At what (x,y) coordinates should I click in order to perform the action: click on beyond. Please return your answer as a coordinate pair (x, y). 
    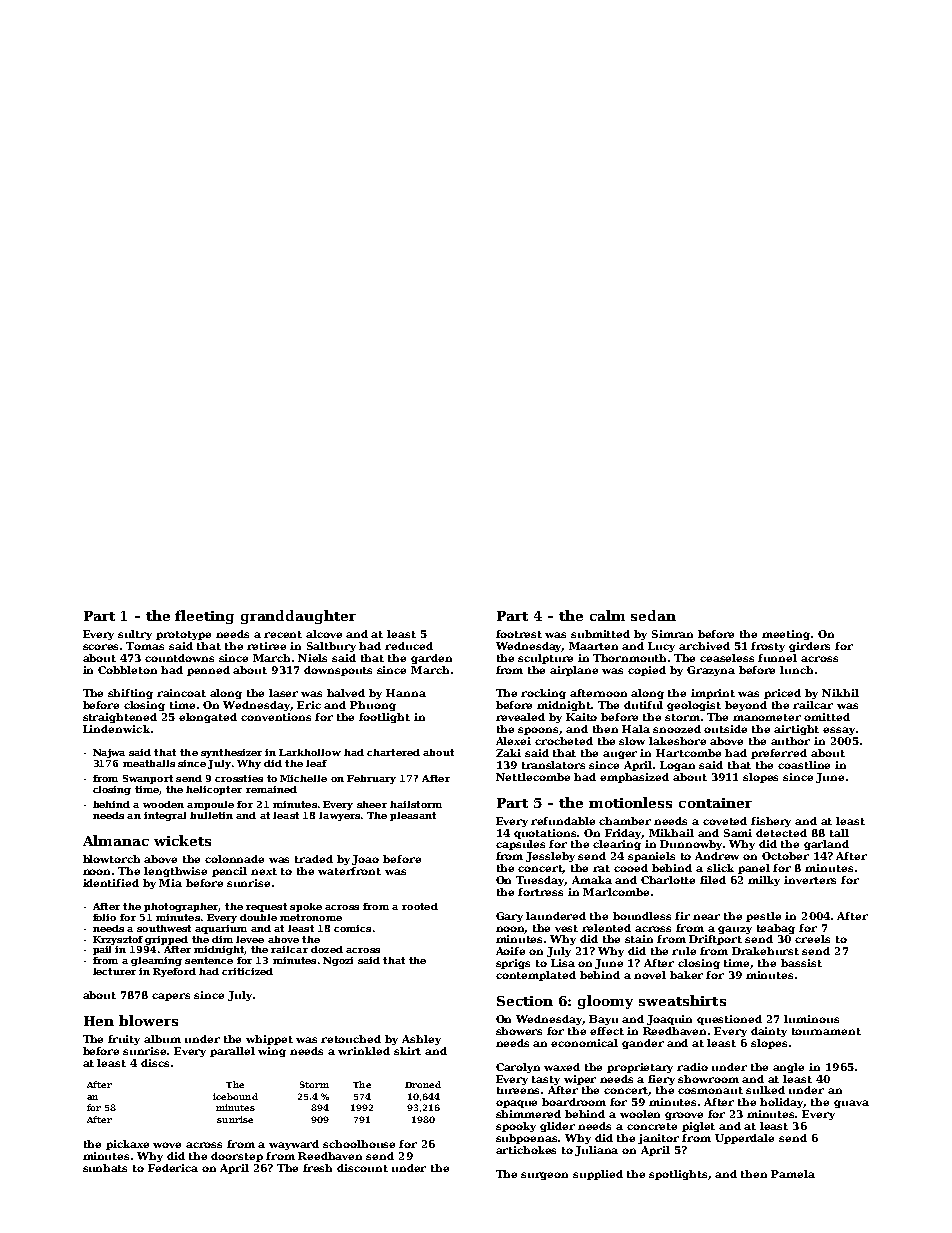
    Looking at the image, I should click on (746, 706).
